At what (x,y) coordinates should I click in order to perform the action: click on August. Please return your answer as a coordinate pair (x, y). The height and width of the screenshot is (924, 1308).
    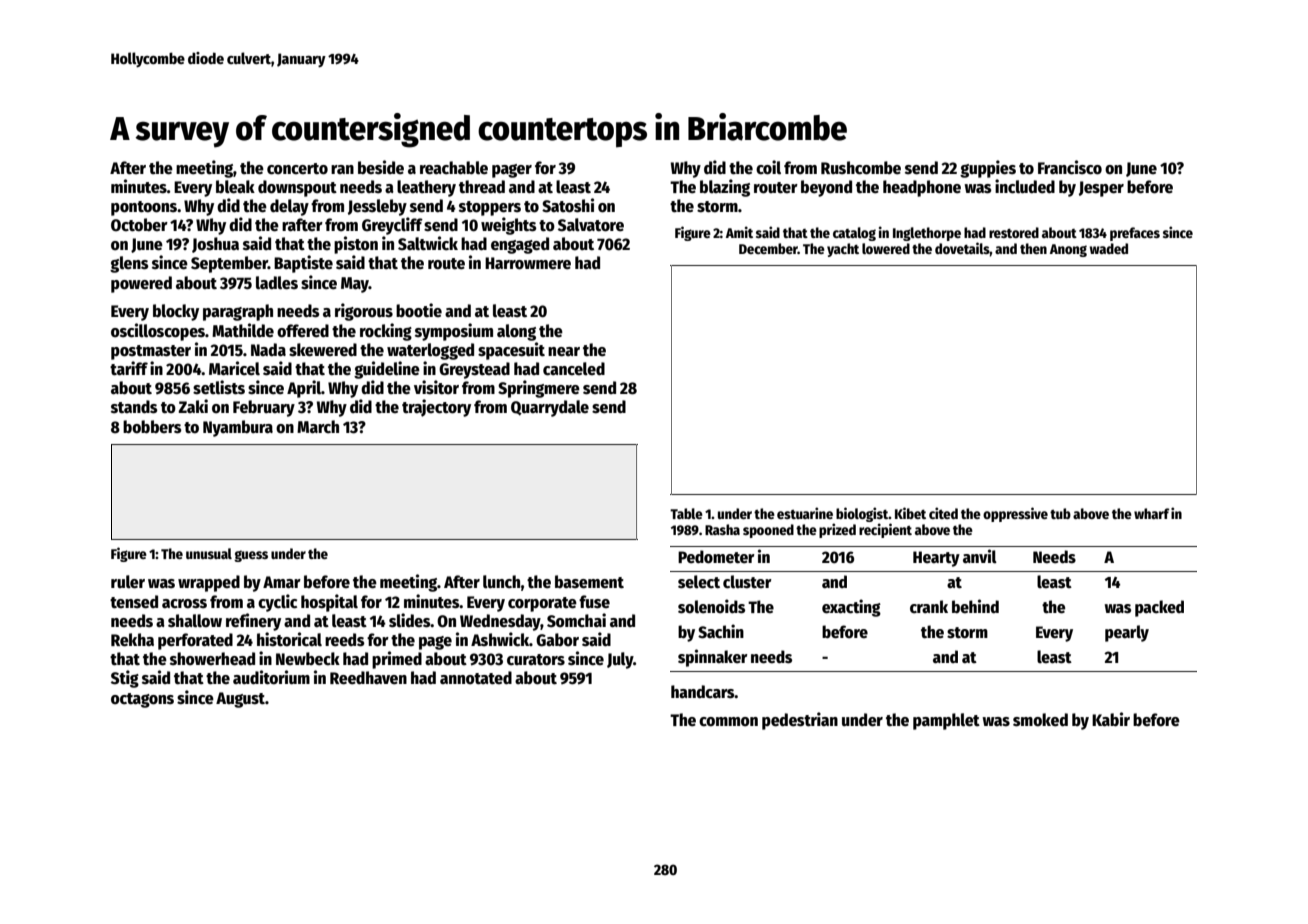
    Looking at the image, I should click on (240, 700).
